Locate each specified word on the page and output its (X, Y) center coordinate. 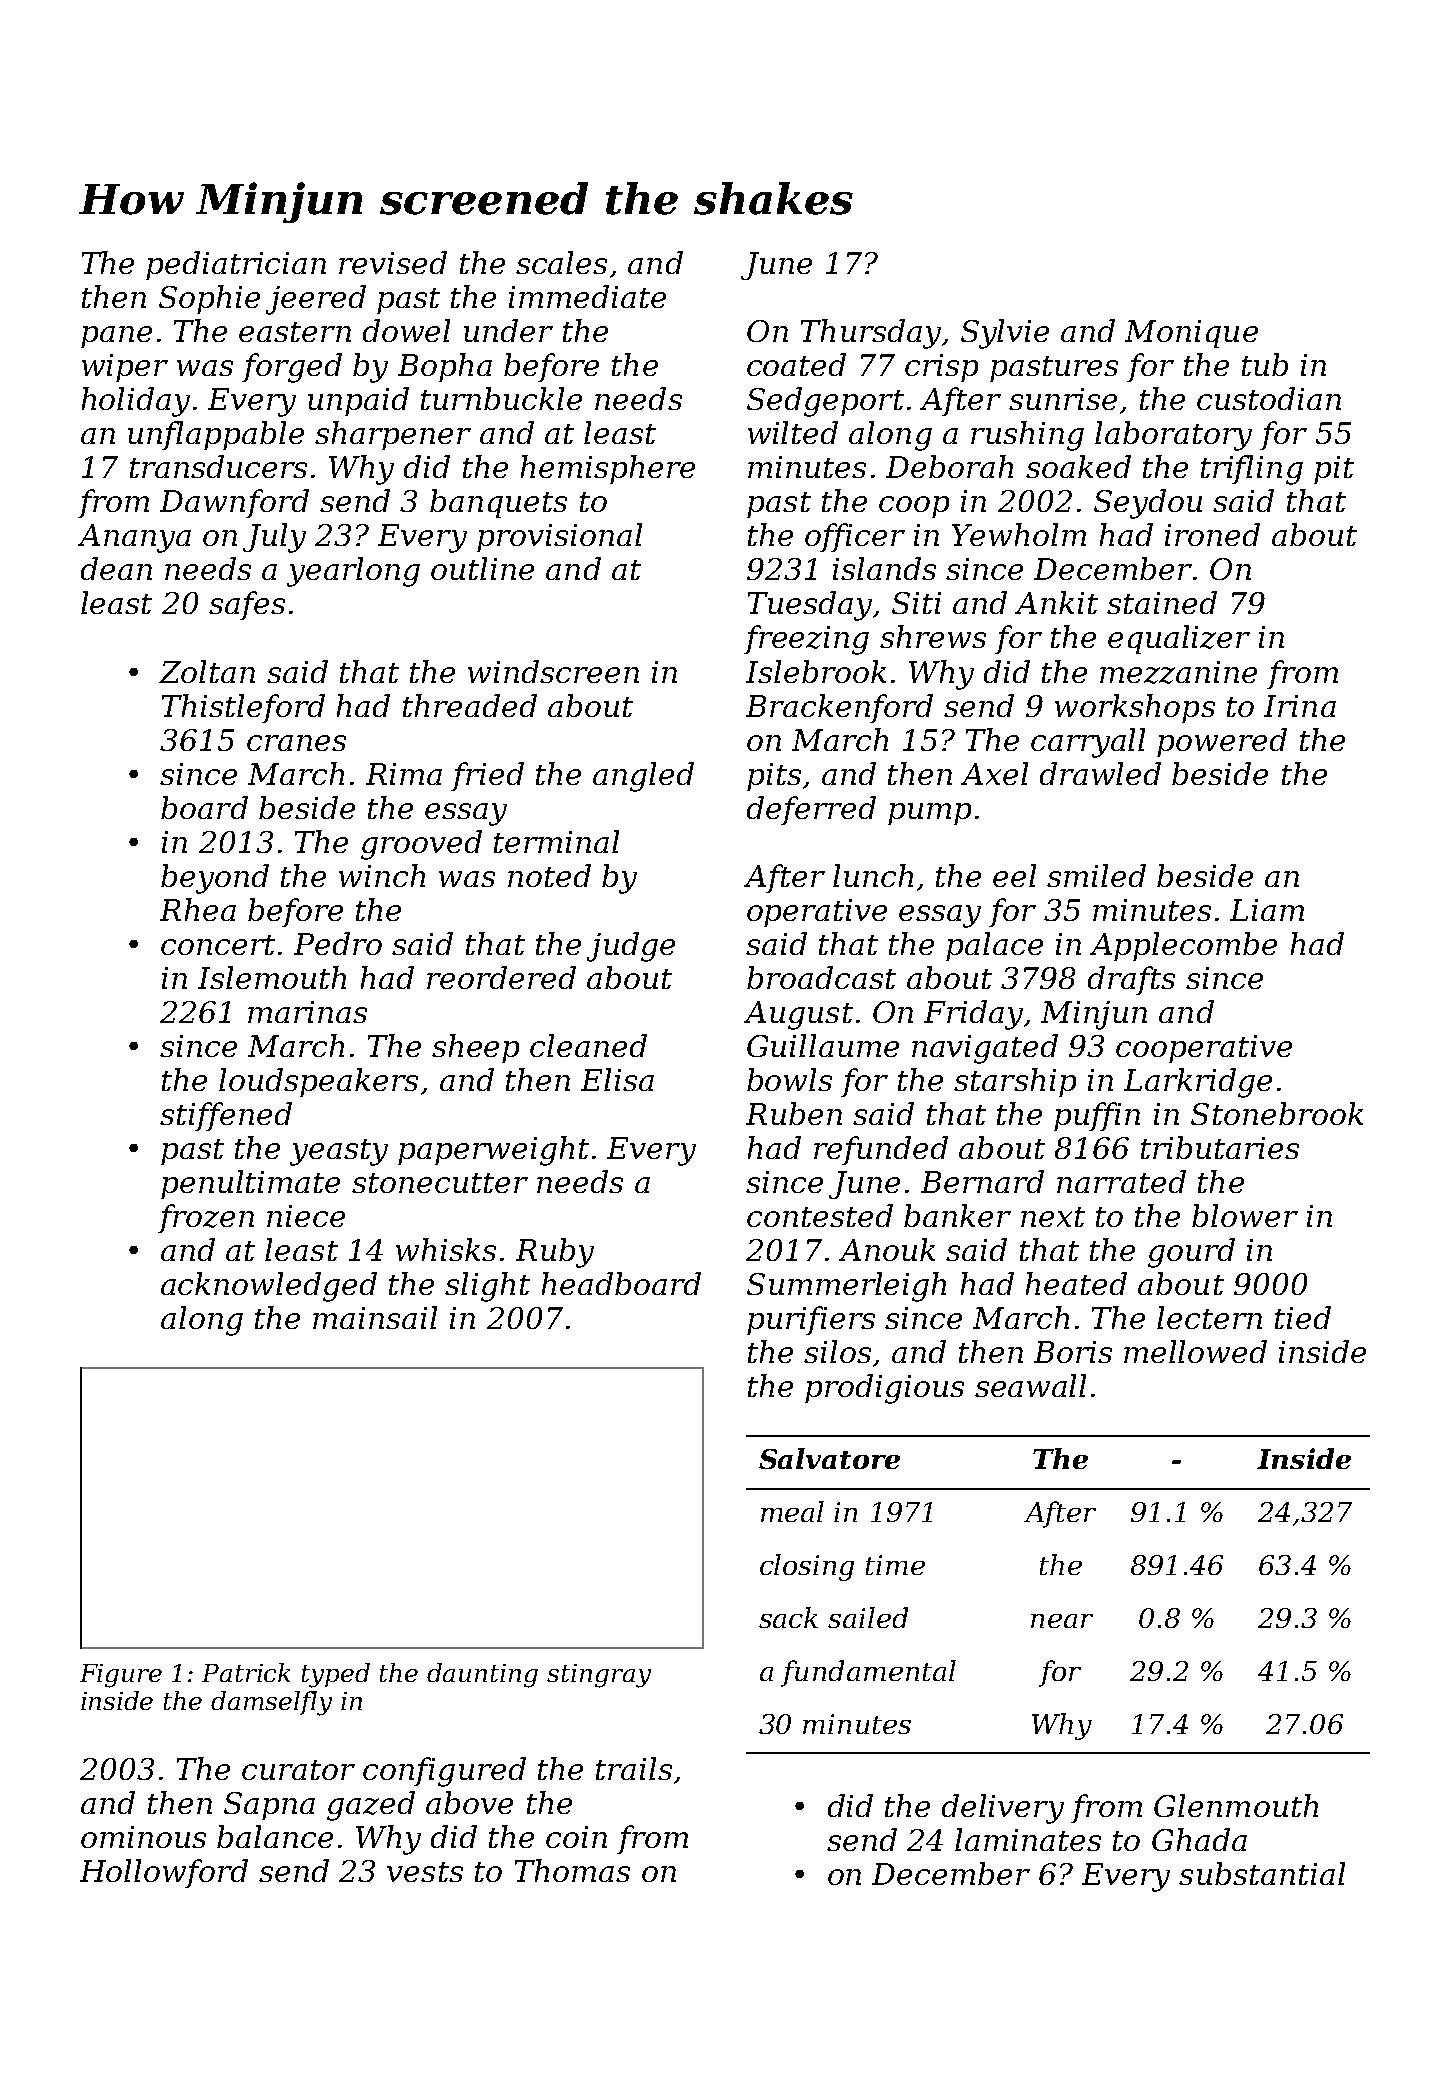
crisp (941, 368)
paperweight (493, 1151)
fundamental (868, 1673)
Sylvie (1005, 334)
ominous (143, 1837)
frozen (206, 1218)
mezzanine (1178, 672)
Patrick (246, 1672)
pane (116, 337)
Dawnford (234, 503)
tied (1303, 1317)
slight (487, 1287)
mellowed (1195, 1351)
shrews (933, 636)
